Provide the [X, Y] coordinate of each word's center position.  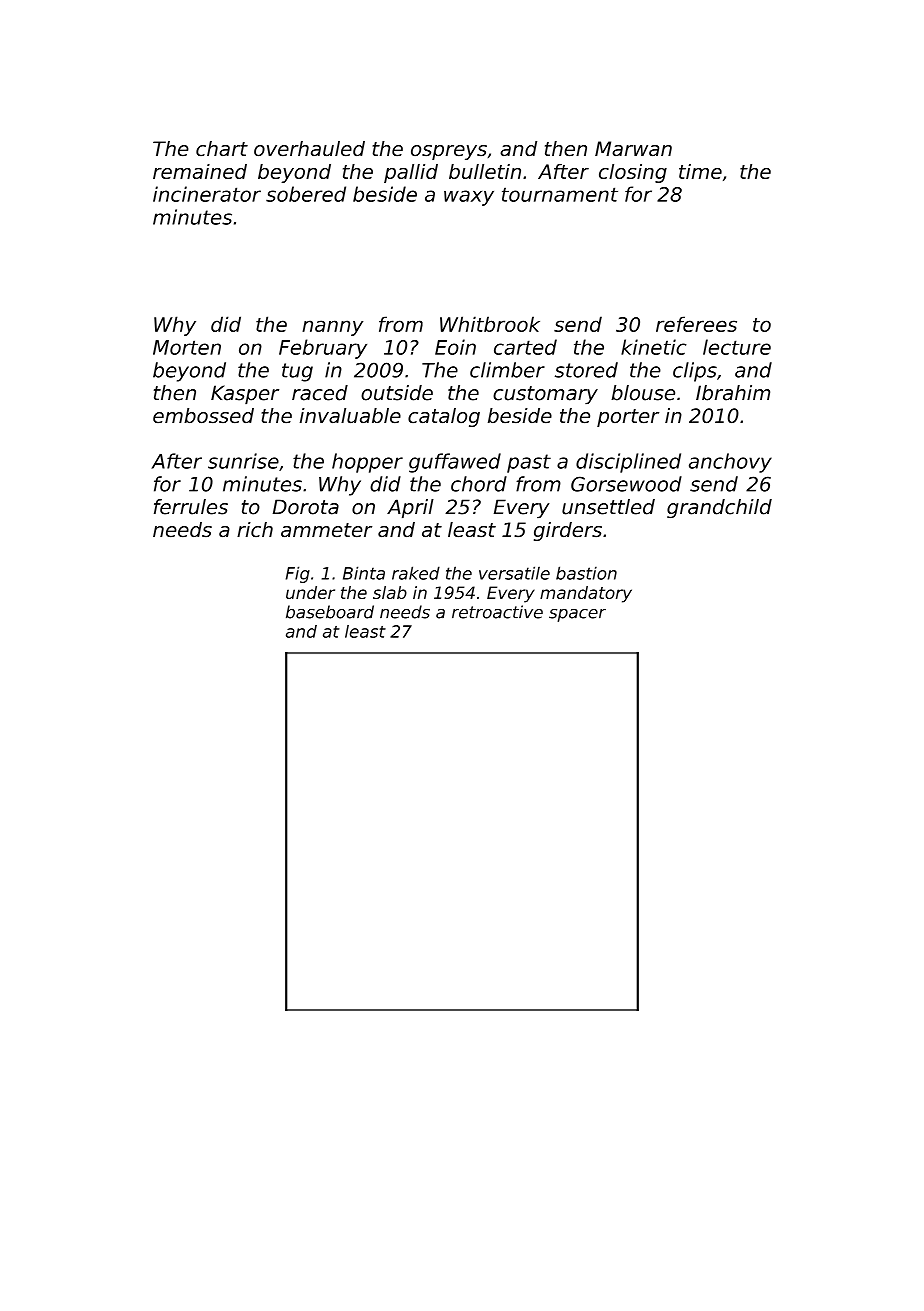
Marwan [633, 149]
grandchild [719, 508]
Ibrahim [733, 393]
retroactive [497, 612]
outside [397, 393]
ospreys [449, 152]
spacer [577, 615]
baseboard [330, 612]
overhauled [309, 149]
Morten [187, 347]
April [410, 509]
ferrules [191, 507]
